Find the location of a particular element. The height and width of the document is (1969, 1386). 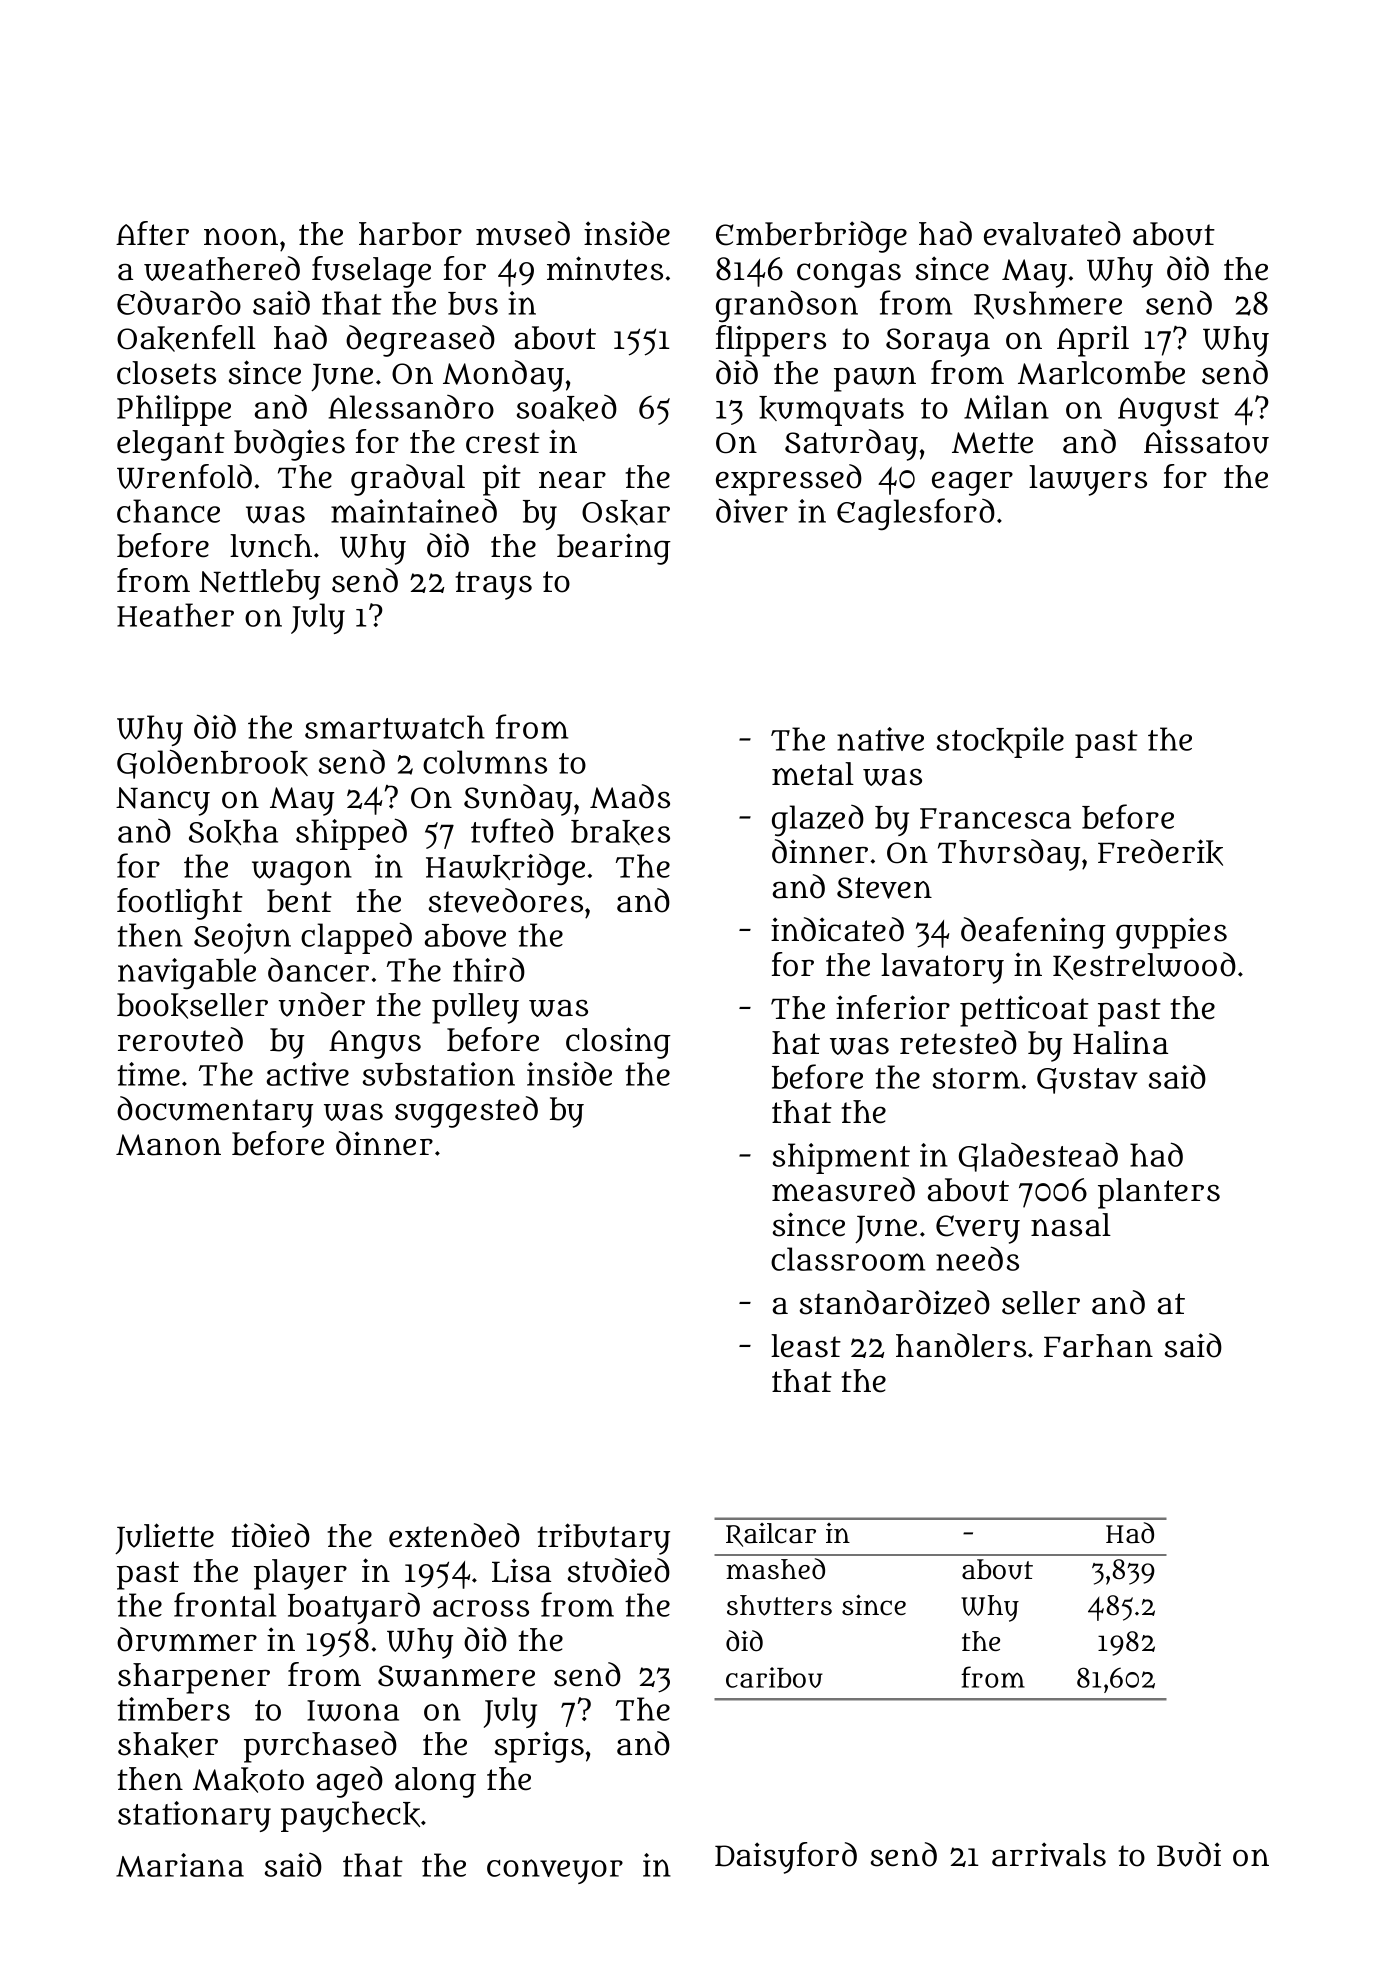

footlight is located at coordinates (180, 904).
